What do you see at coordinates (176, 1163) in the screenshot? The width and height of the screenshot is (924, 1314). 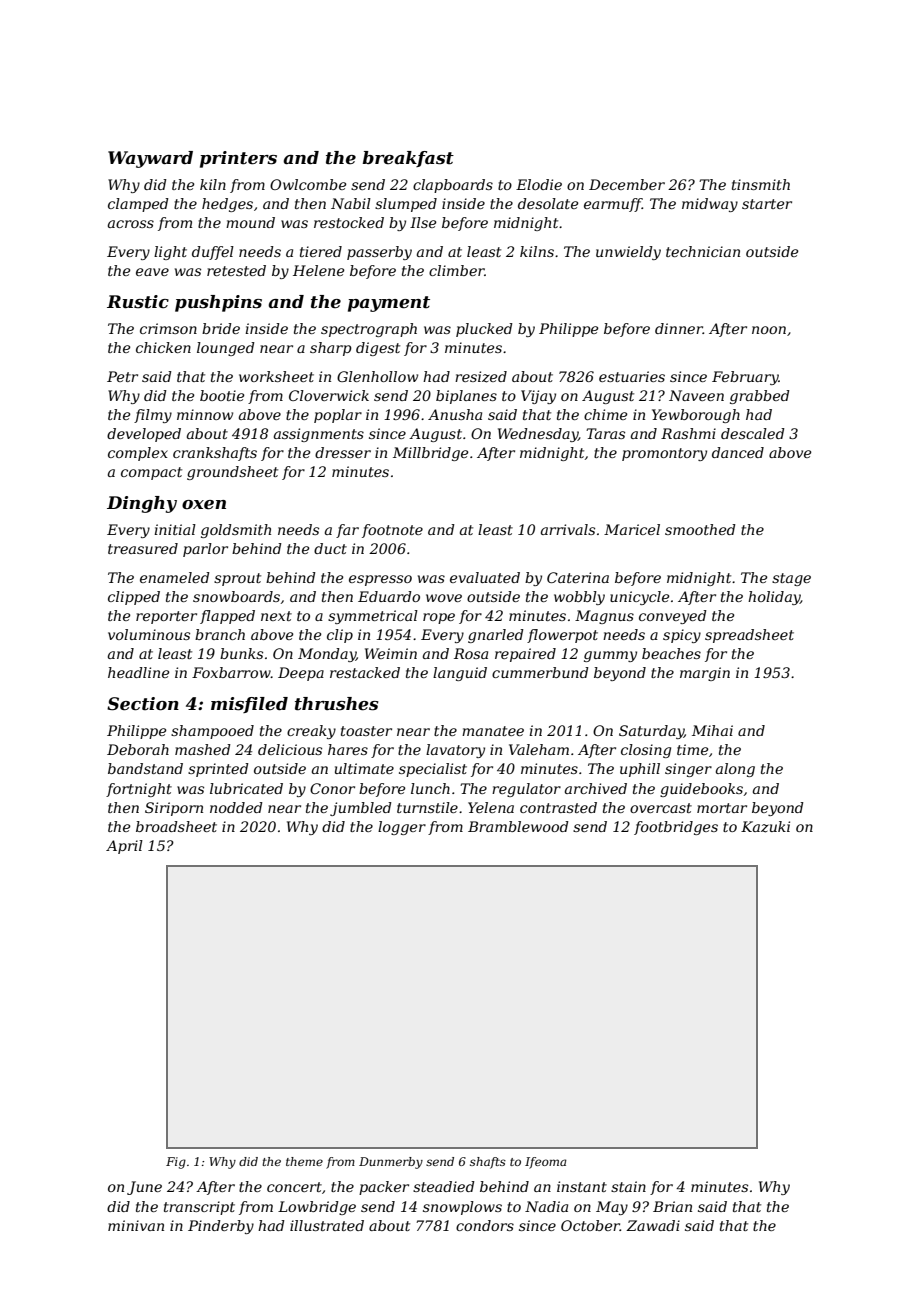 I see `Fig` at bounding box center [176, 1163].
